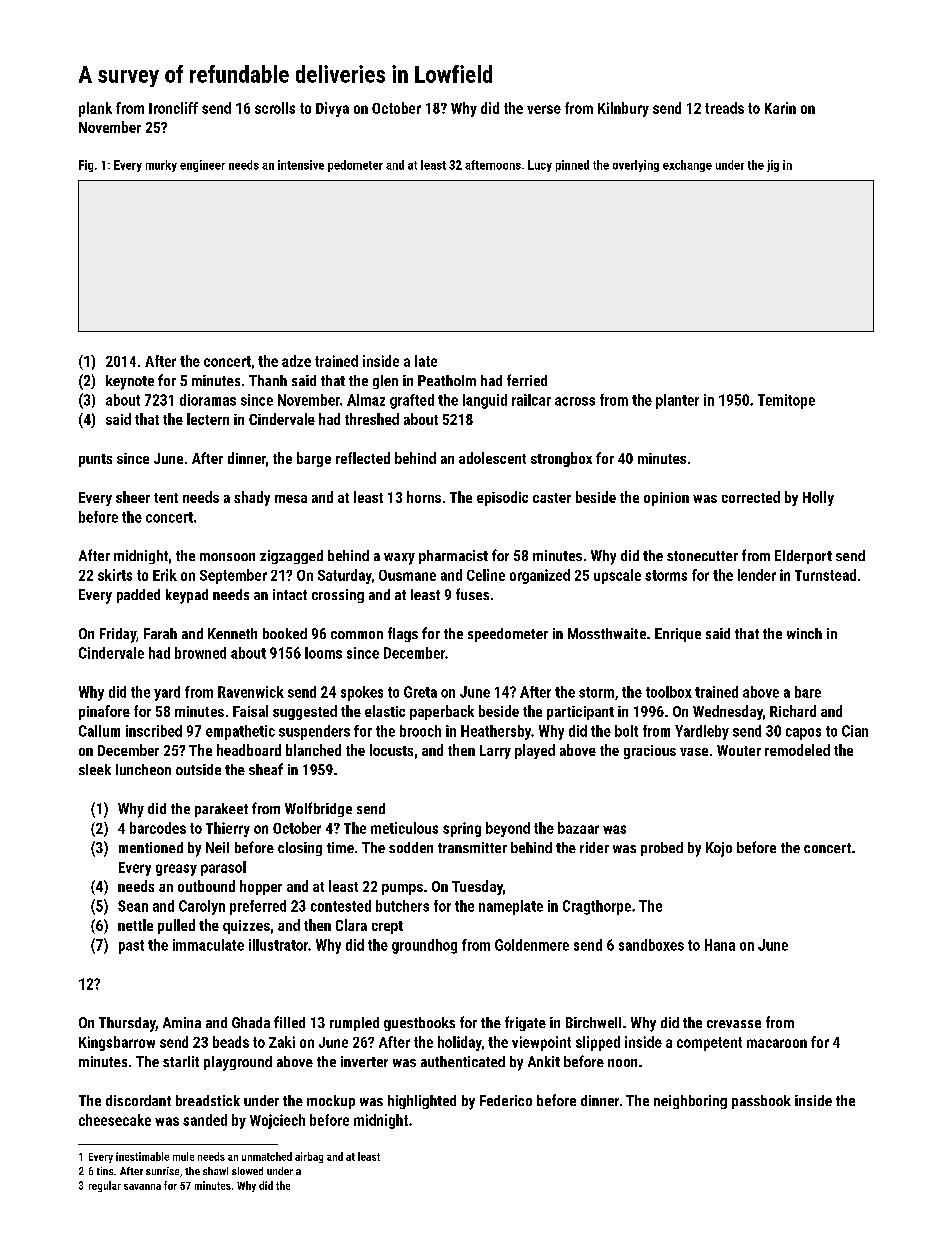 Image resolution: width=952 pixels, height=1233 pixels. I want to click on Karin, so click(780, 108).
